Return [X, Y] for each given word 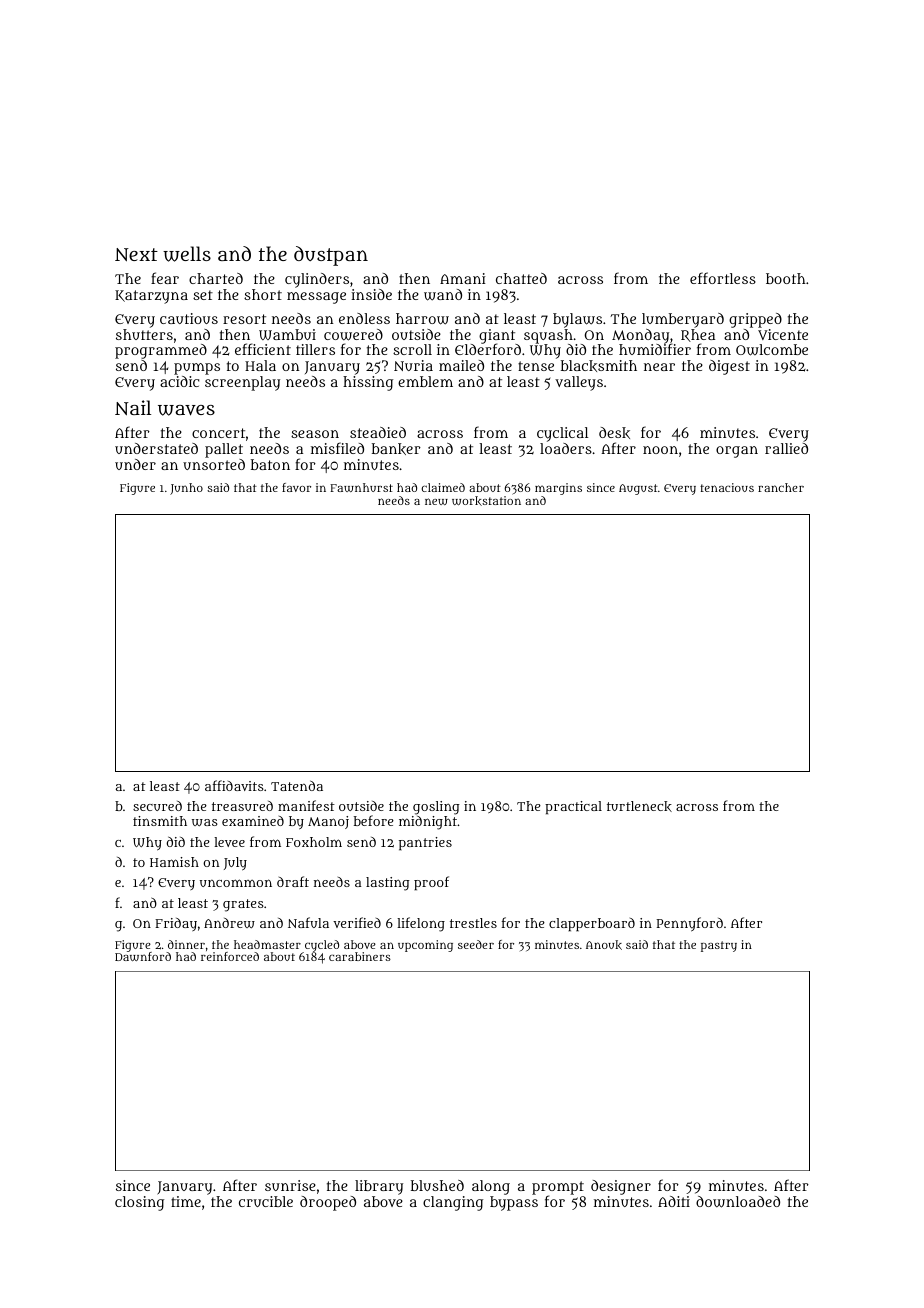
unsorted [214, 464]
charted [216, 278]
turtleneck [639, 806]
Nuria [413, 365]
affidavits [234, 785]
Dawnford [143, 956]
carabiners [360, 956]
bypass [514, 1203]
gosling [436, 808]
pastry [719, 946]
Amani [463, 278]
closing [139, 1203]
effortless [723, 278]
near [659, 367]
